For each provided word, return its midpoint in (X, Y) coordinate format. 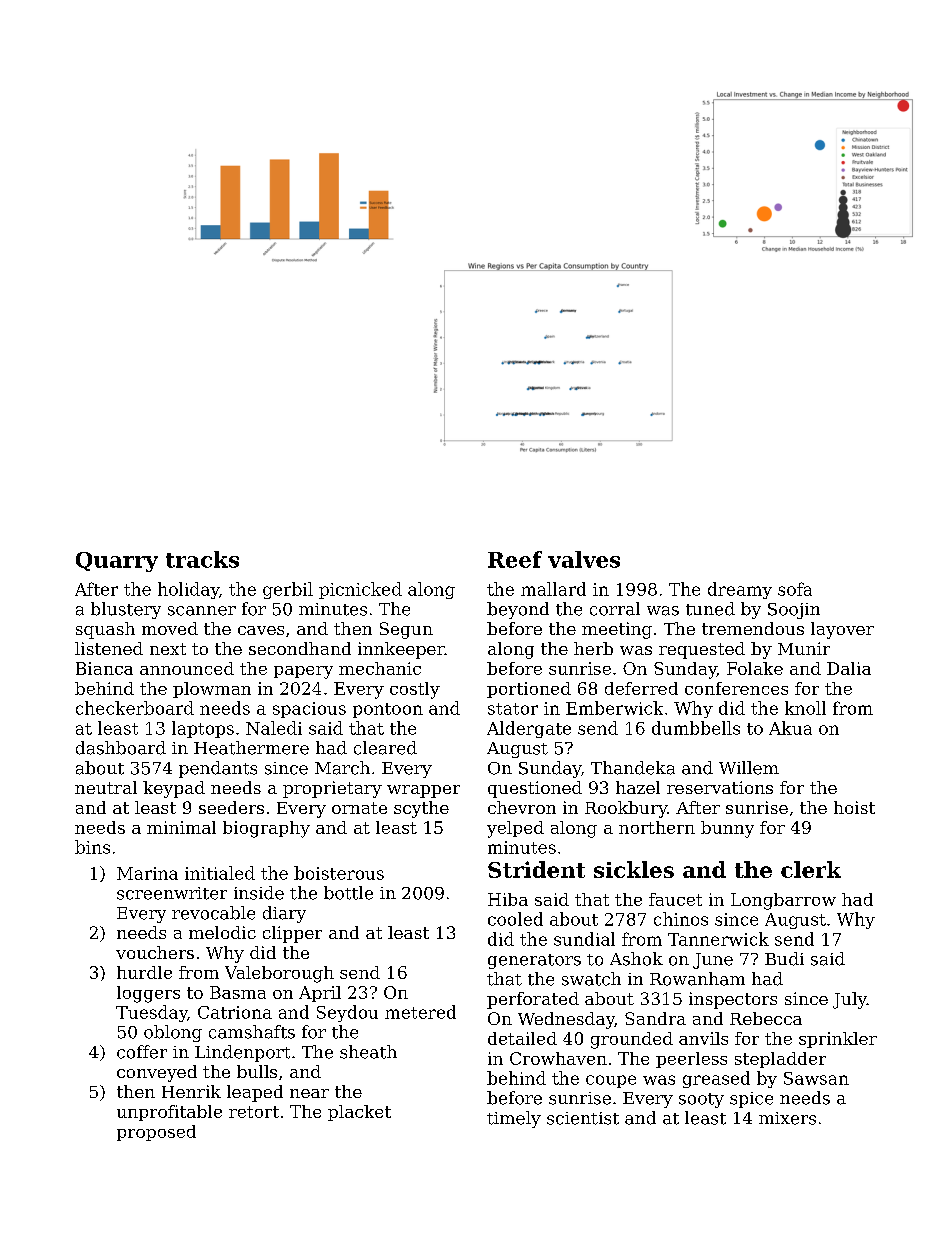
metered (420, 1012)
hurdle (144, 972)
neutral (106, 787)
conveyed (157, 1073)
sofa (795, 589)
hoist (854, 807)
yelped (515, 829)
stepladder (780, 1060)
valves (584, 559)
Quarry (117, 562)
